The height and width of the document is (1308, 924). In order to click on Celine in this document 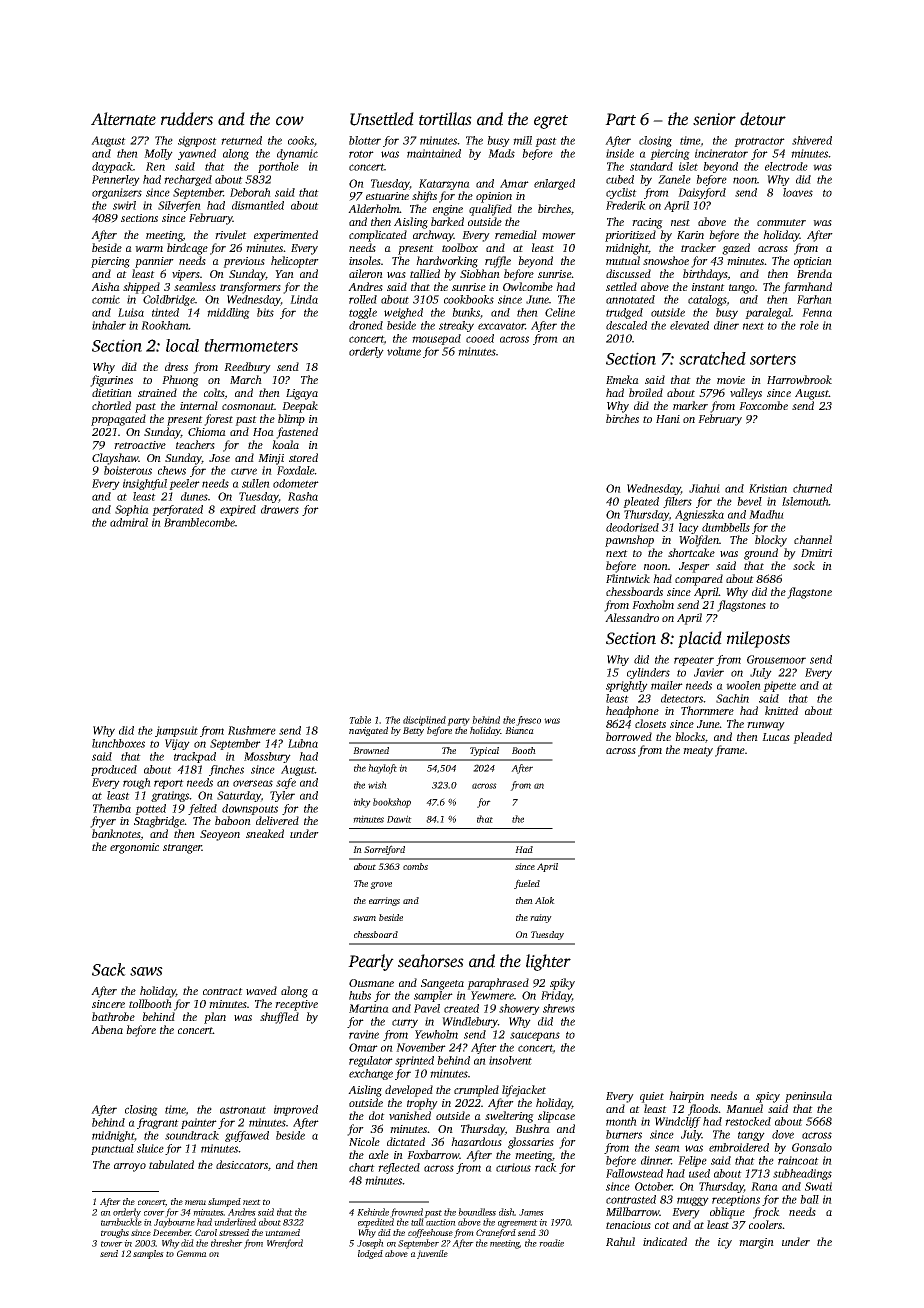, I will do `click(560, 312)`.
